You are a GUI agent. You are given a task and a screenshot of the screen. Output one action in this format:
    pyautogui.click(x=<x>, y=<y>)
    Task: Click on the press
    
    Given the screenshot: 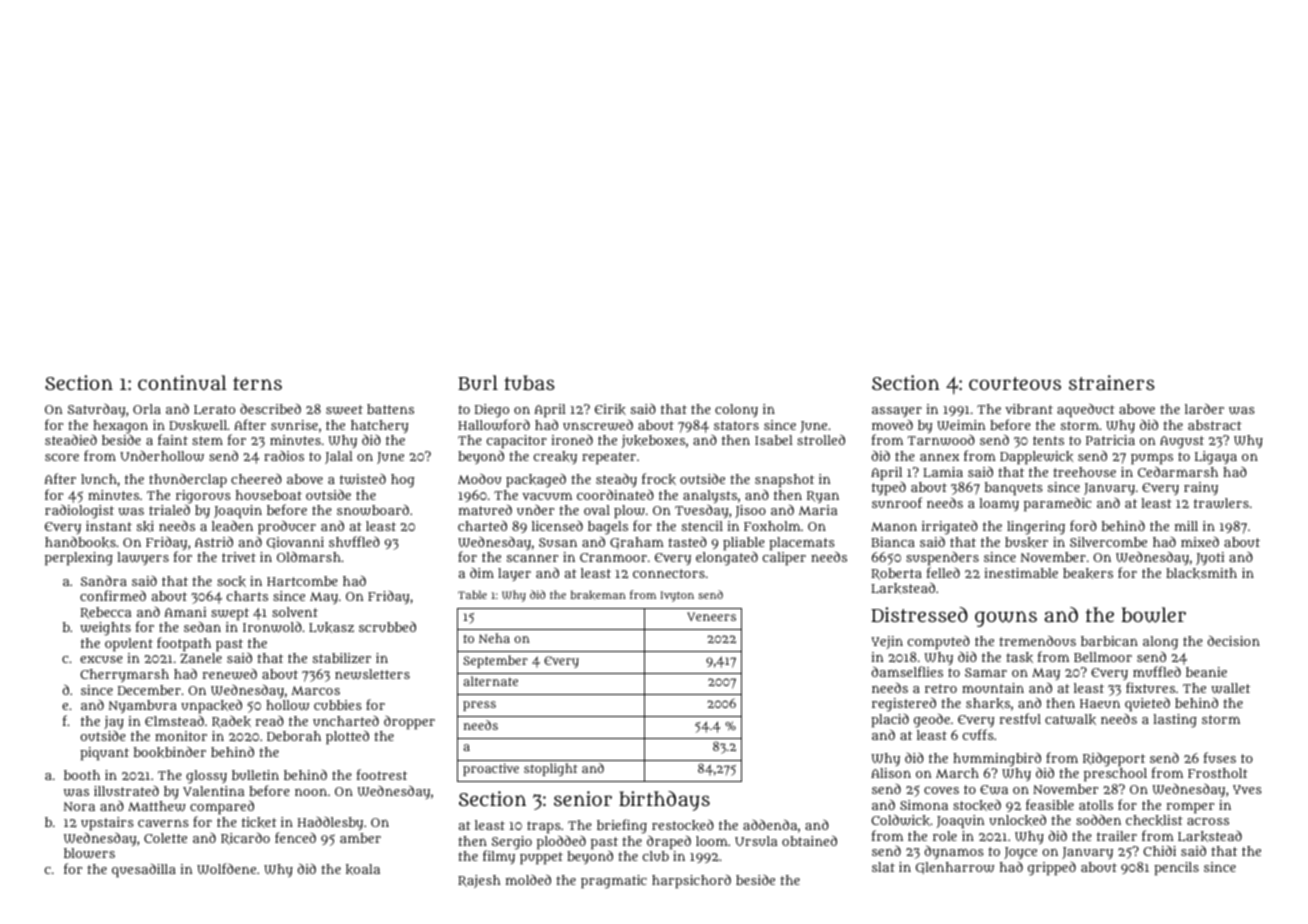 What is the action you would take?
    pyautogui.click(x=479, y=706)
